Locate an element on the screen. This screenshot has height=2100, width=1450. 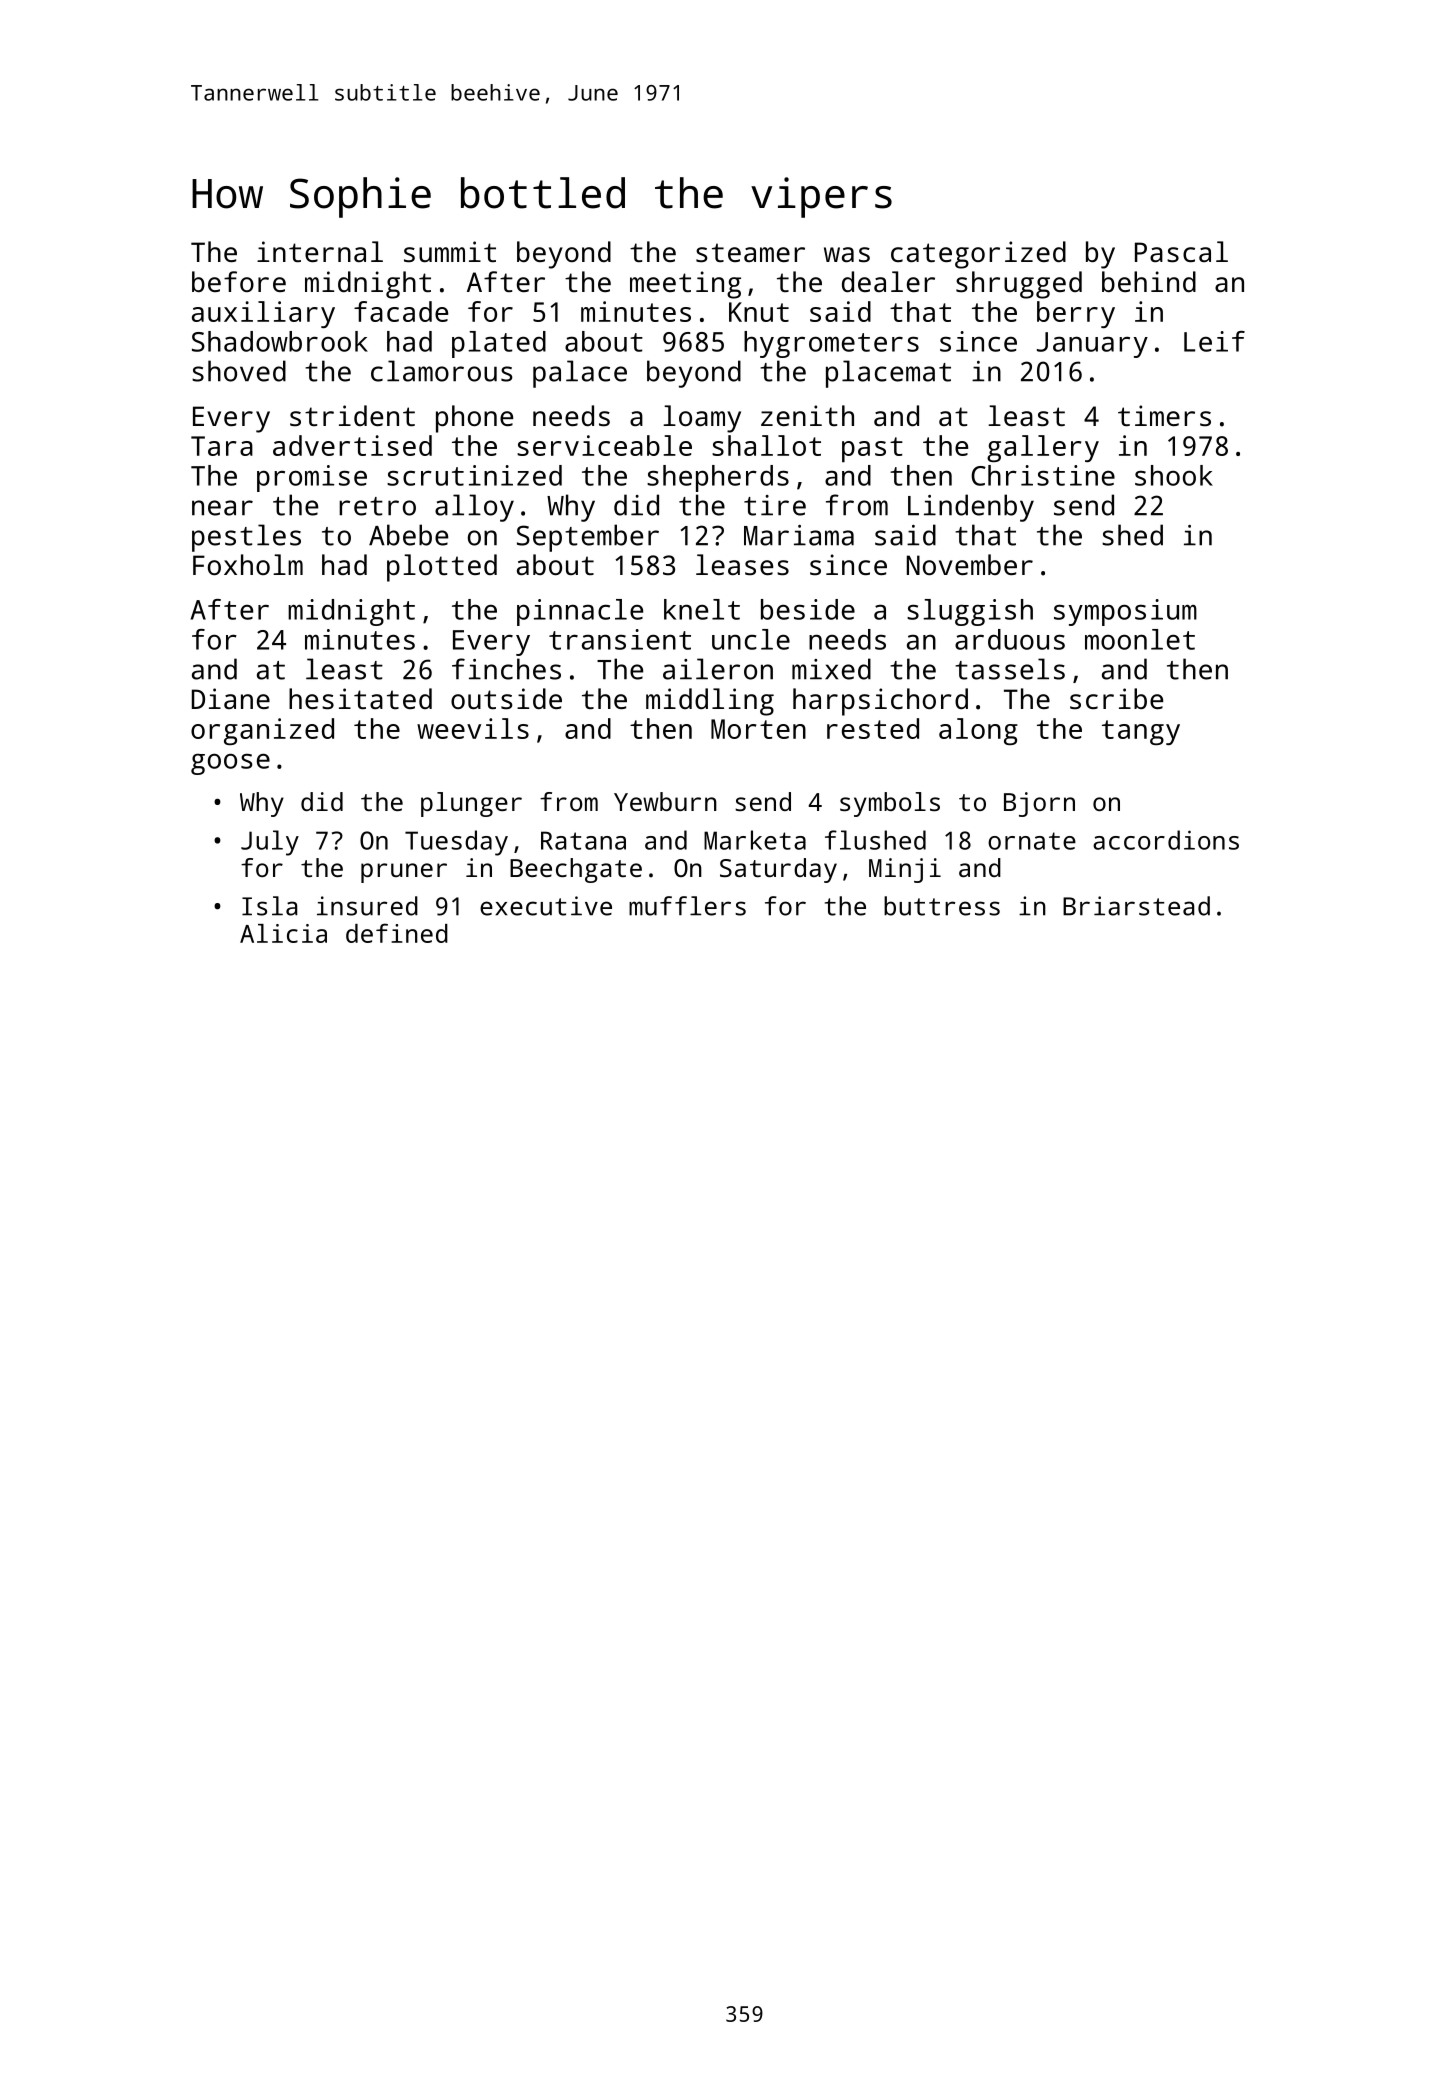
retro is located at coordinates (377, 506).
